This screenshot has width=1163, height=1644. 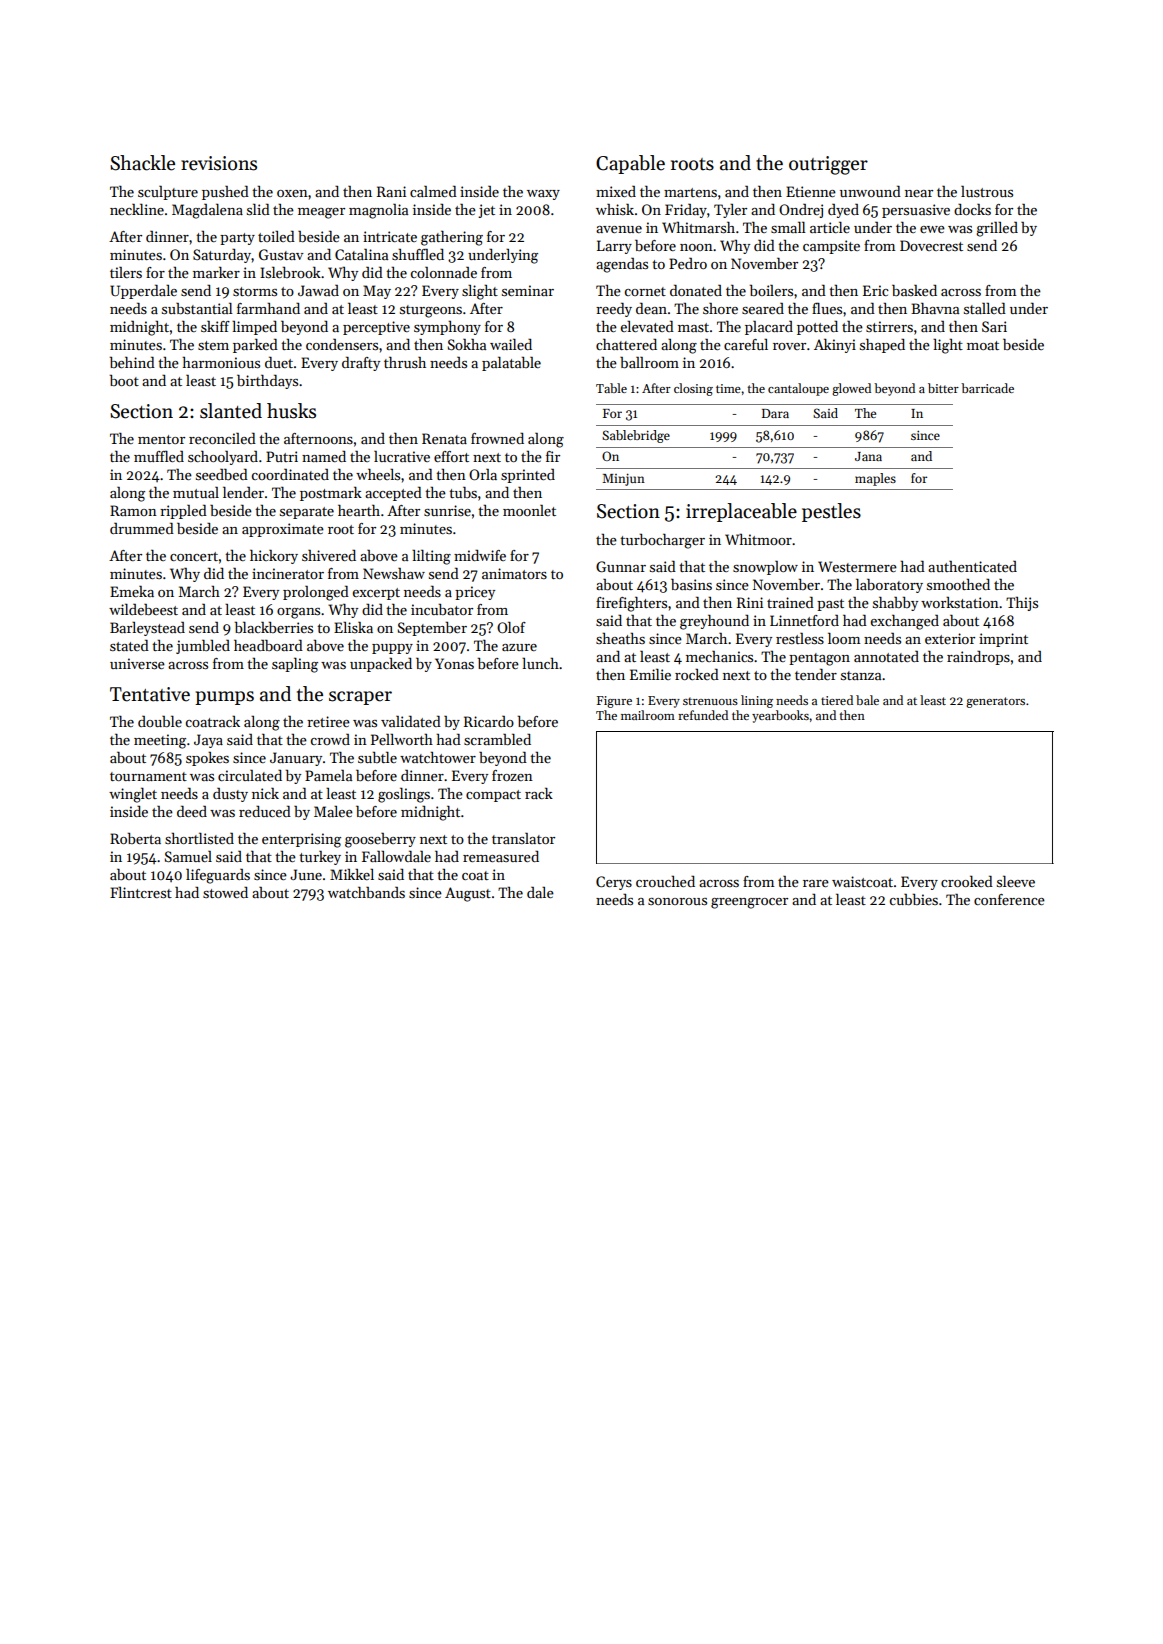 I want to click on prolonged, so click(x=316, y=593).
